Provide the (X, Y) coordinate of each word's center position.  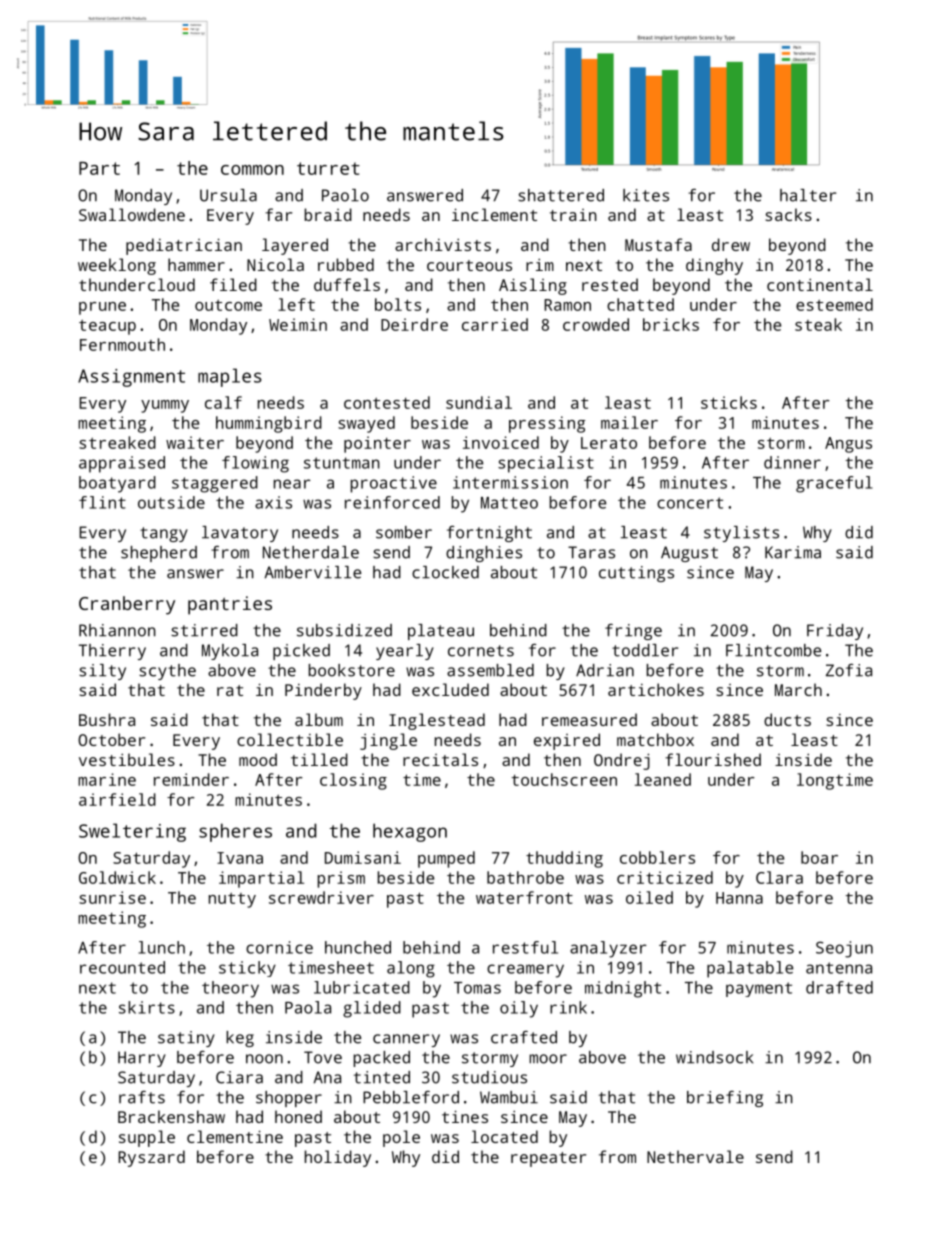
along (411, 969)
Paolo (345, 195)
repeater (548, 1159)
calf (223, 402)
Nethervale (695, 1156)
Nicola (275, 264)
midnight (623, 989)
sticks (729, 402)
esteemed (834, 304)
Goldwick (117, 877)
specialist (546, 464)
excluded (450, 689)
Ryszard (151, 1158)
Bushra (107, 719)
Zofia (849, 670)
